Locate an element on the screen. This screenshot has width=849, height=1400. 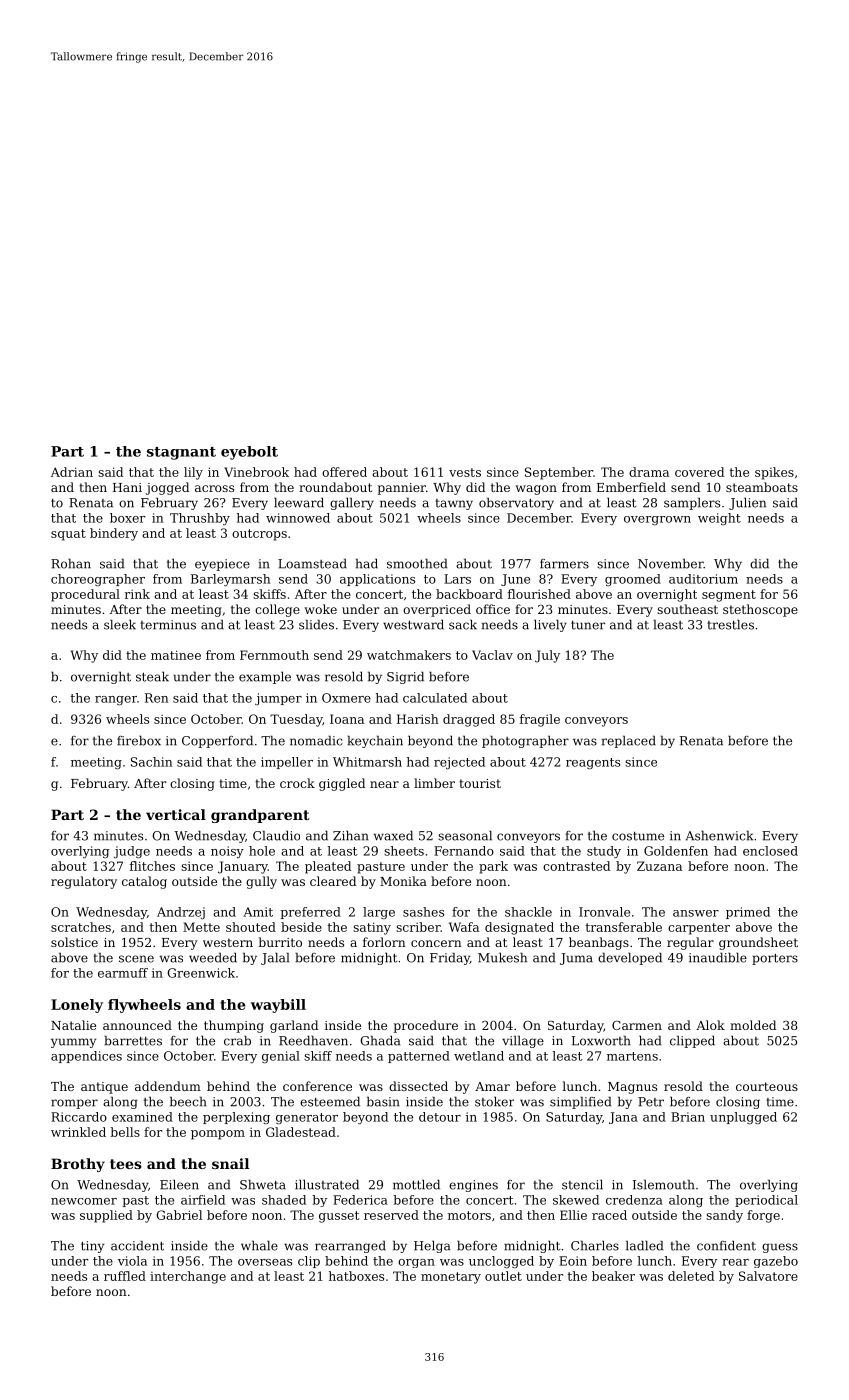
regulatory is located at coordinates (84, 882).
